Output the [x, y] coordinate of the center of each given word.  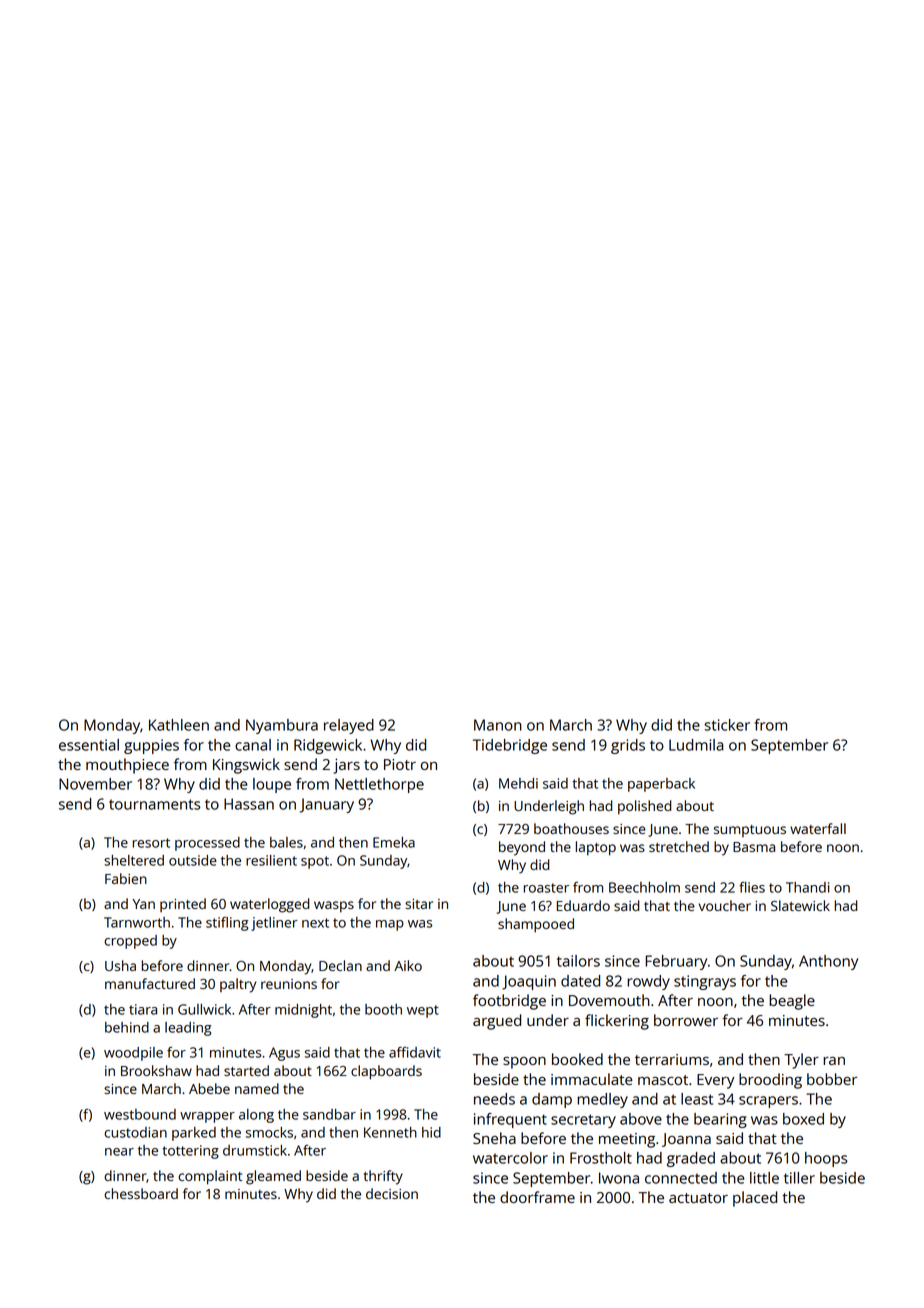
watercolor [510, 1158]
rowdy [648, 982]
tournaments [154, 804]
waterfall [818, 828]
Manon [498, 725]
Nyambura [282, 726]
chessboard [141, 1193]
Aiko [408, 965]
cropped [130, 942]
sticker [727, 725]
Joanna [686, 1140]
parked [194, 1134]
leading [188, 1029]
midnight [303, 1011]
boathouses [571, 828]
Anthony [828, 962]
